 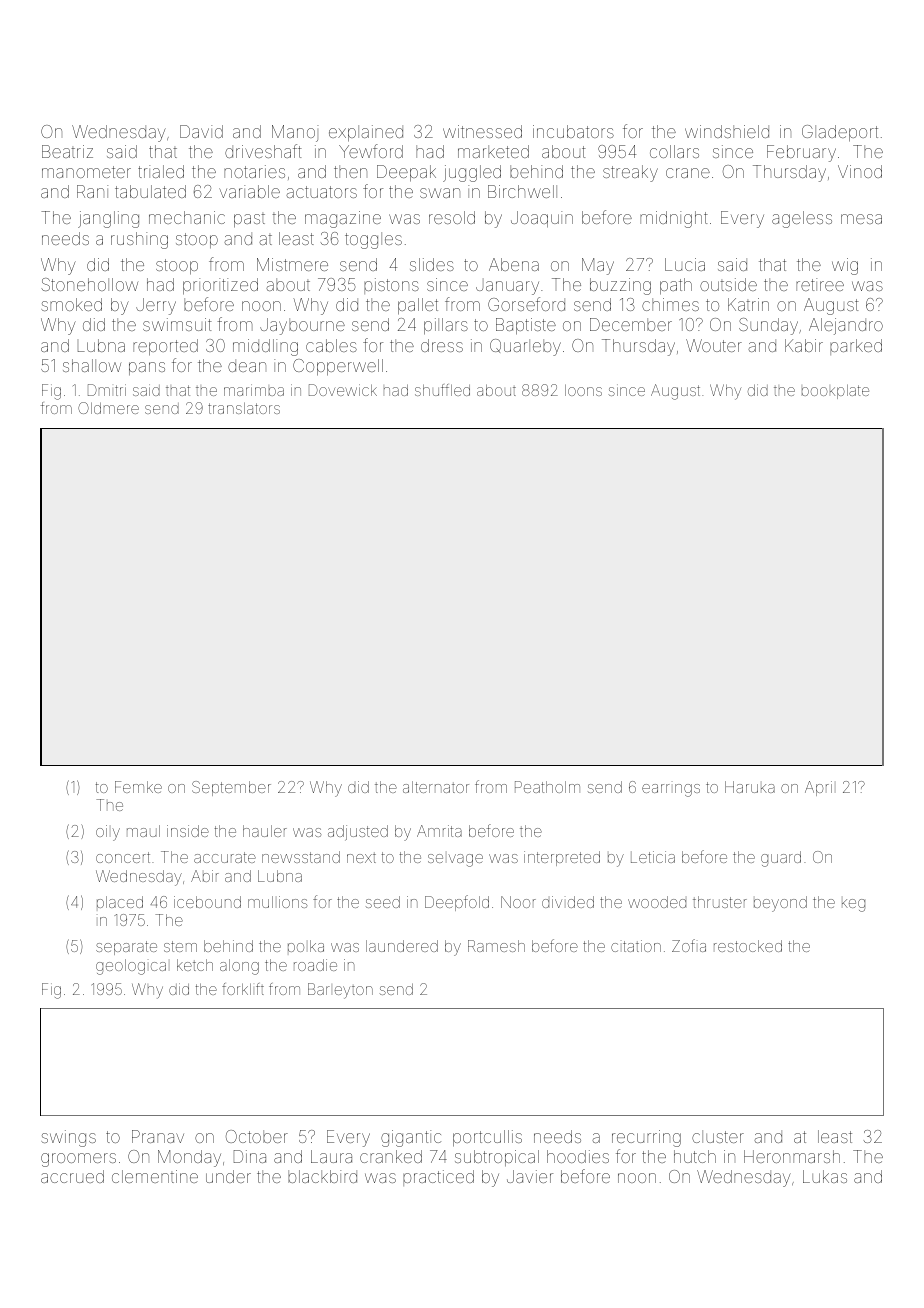 I want to click on Oldmere, so click(x=108, y=408).
